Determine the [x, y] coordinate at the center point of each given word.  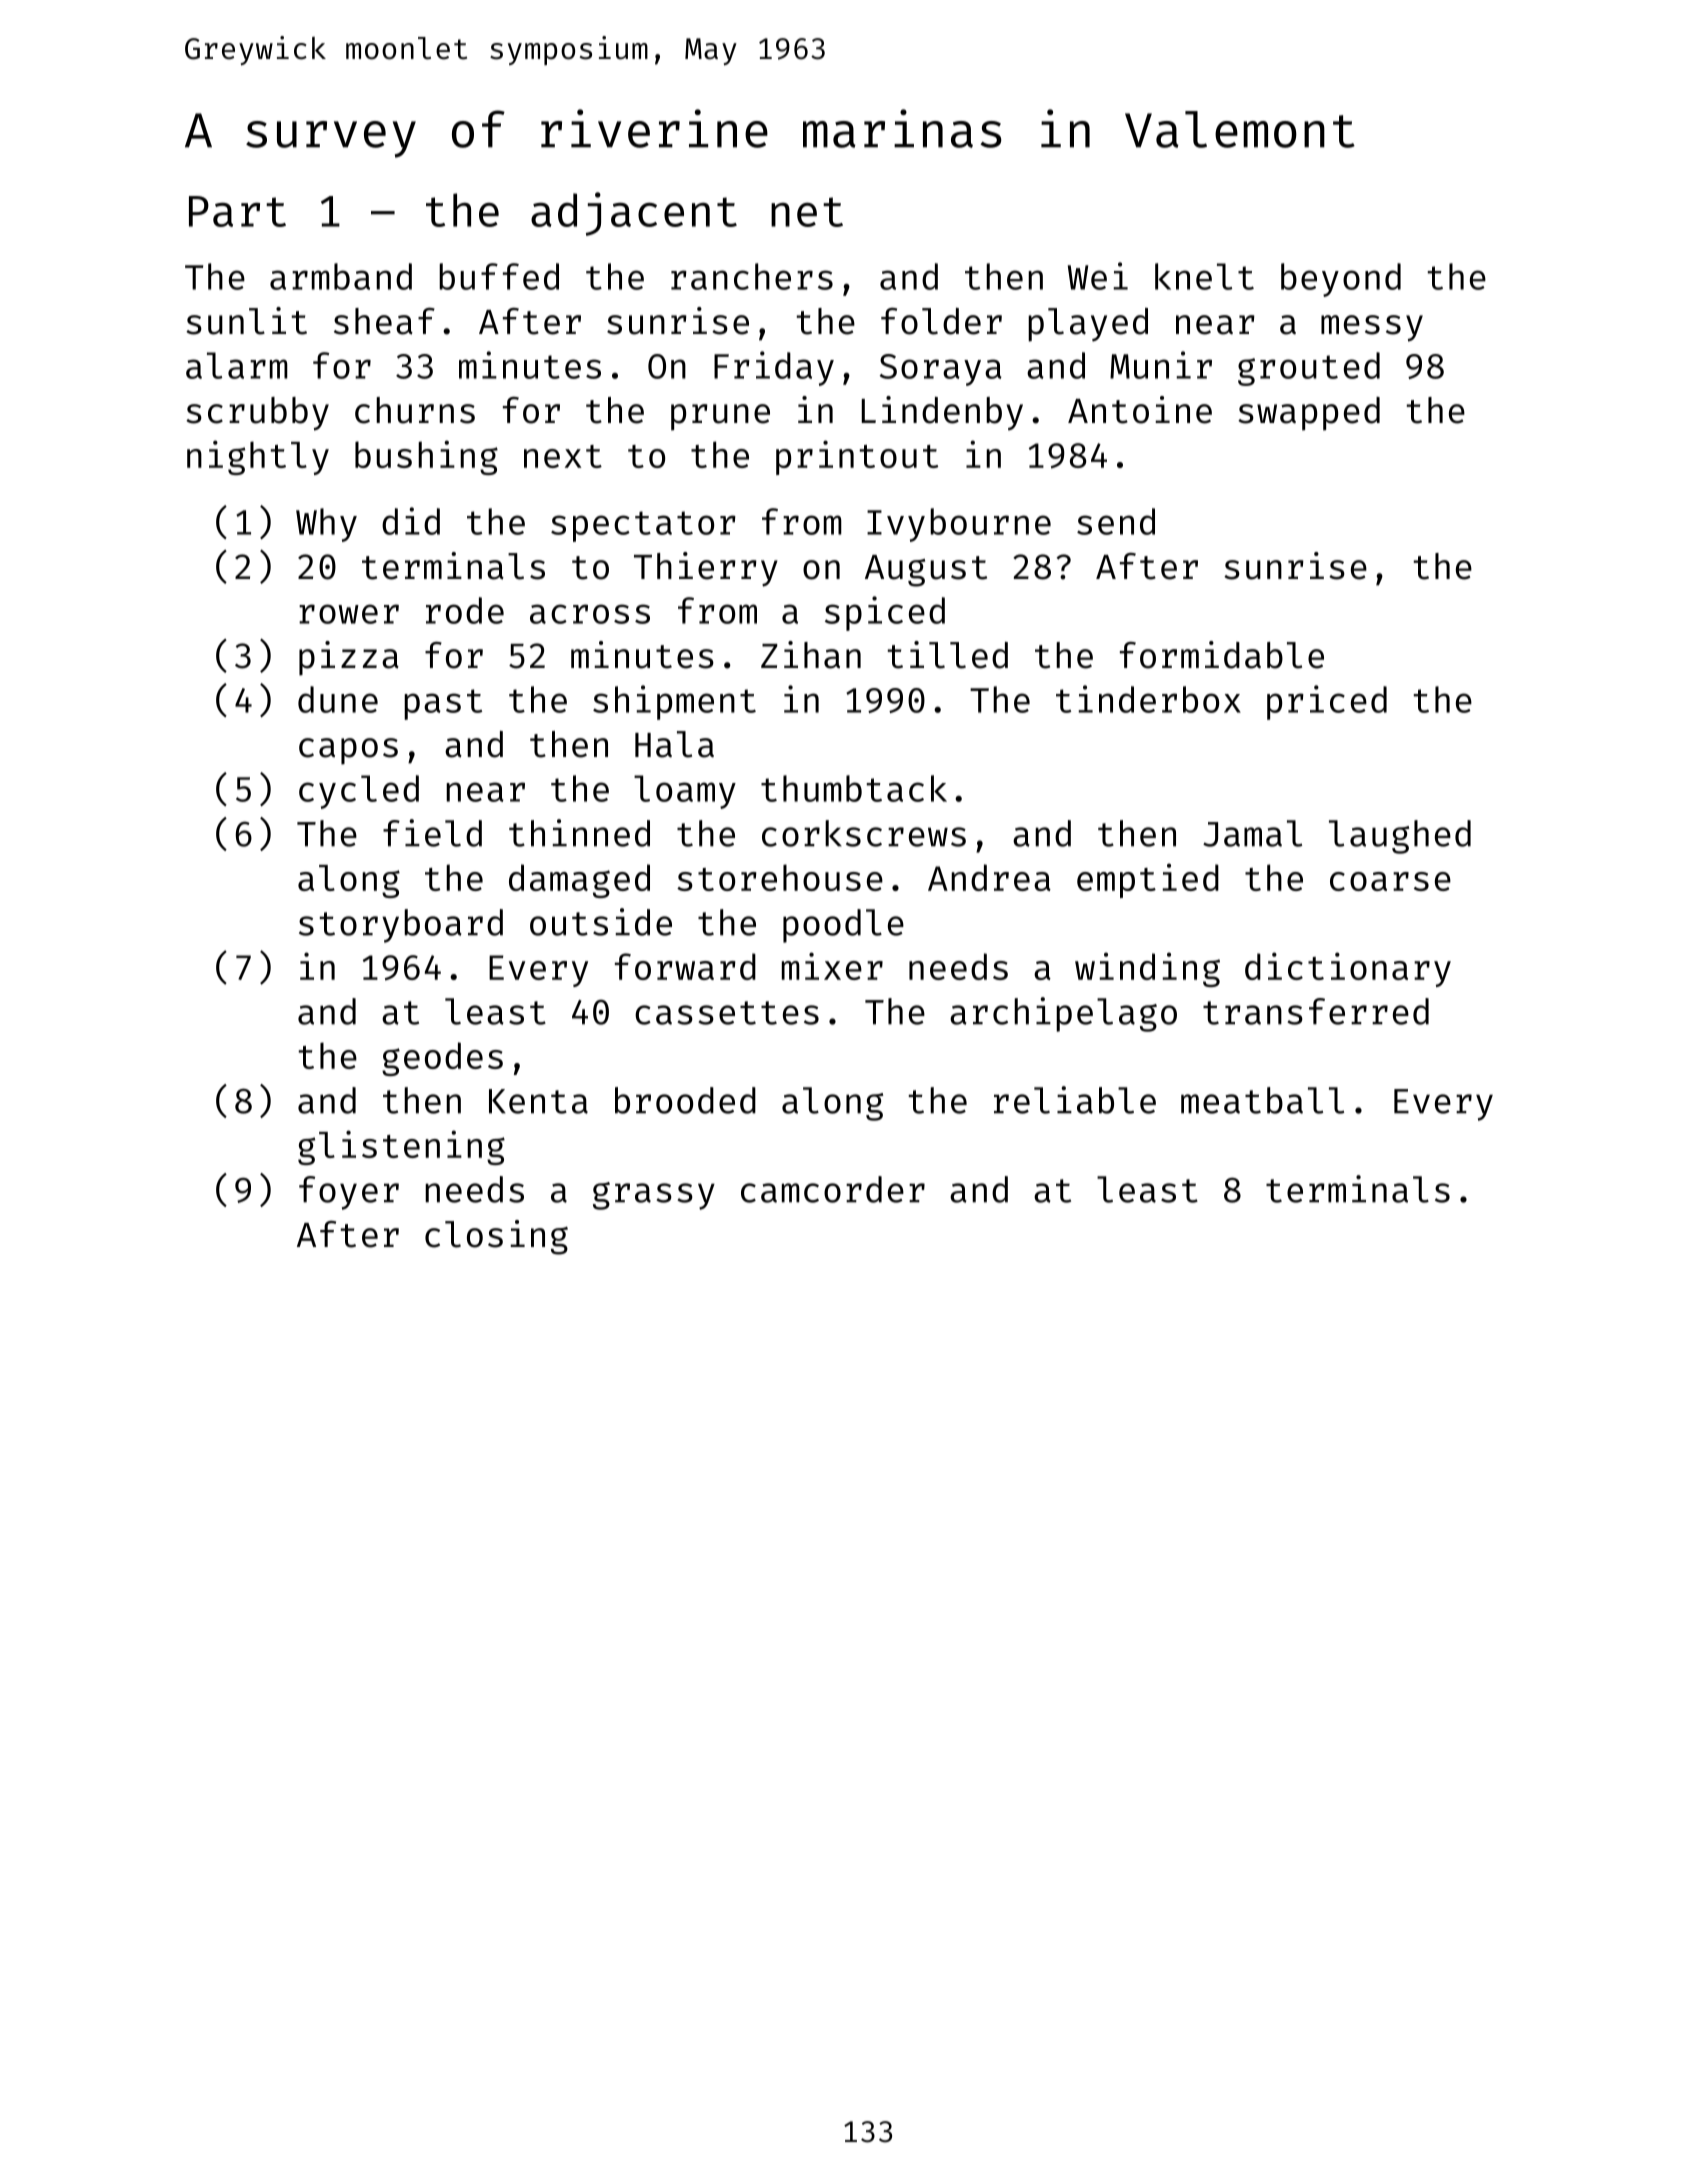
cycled [359, 792]
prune [720, 417]
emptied [1148, 880]
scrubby [257, 414]
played [1088, 325]
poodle [843, 926]
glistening [401, 1147]
